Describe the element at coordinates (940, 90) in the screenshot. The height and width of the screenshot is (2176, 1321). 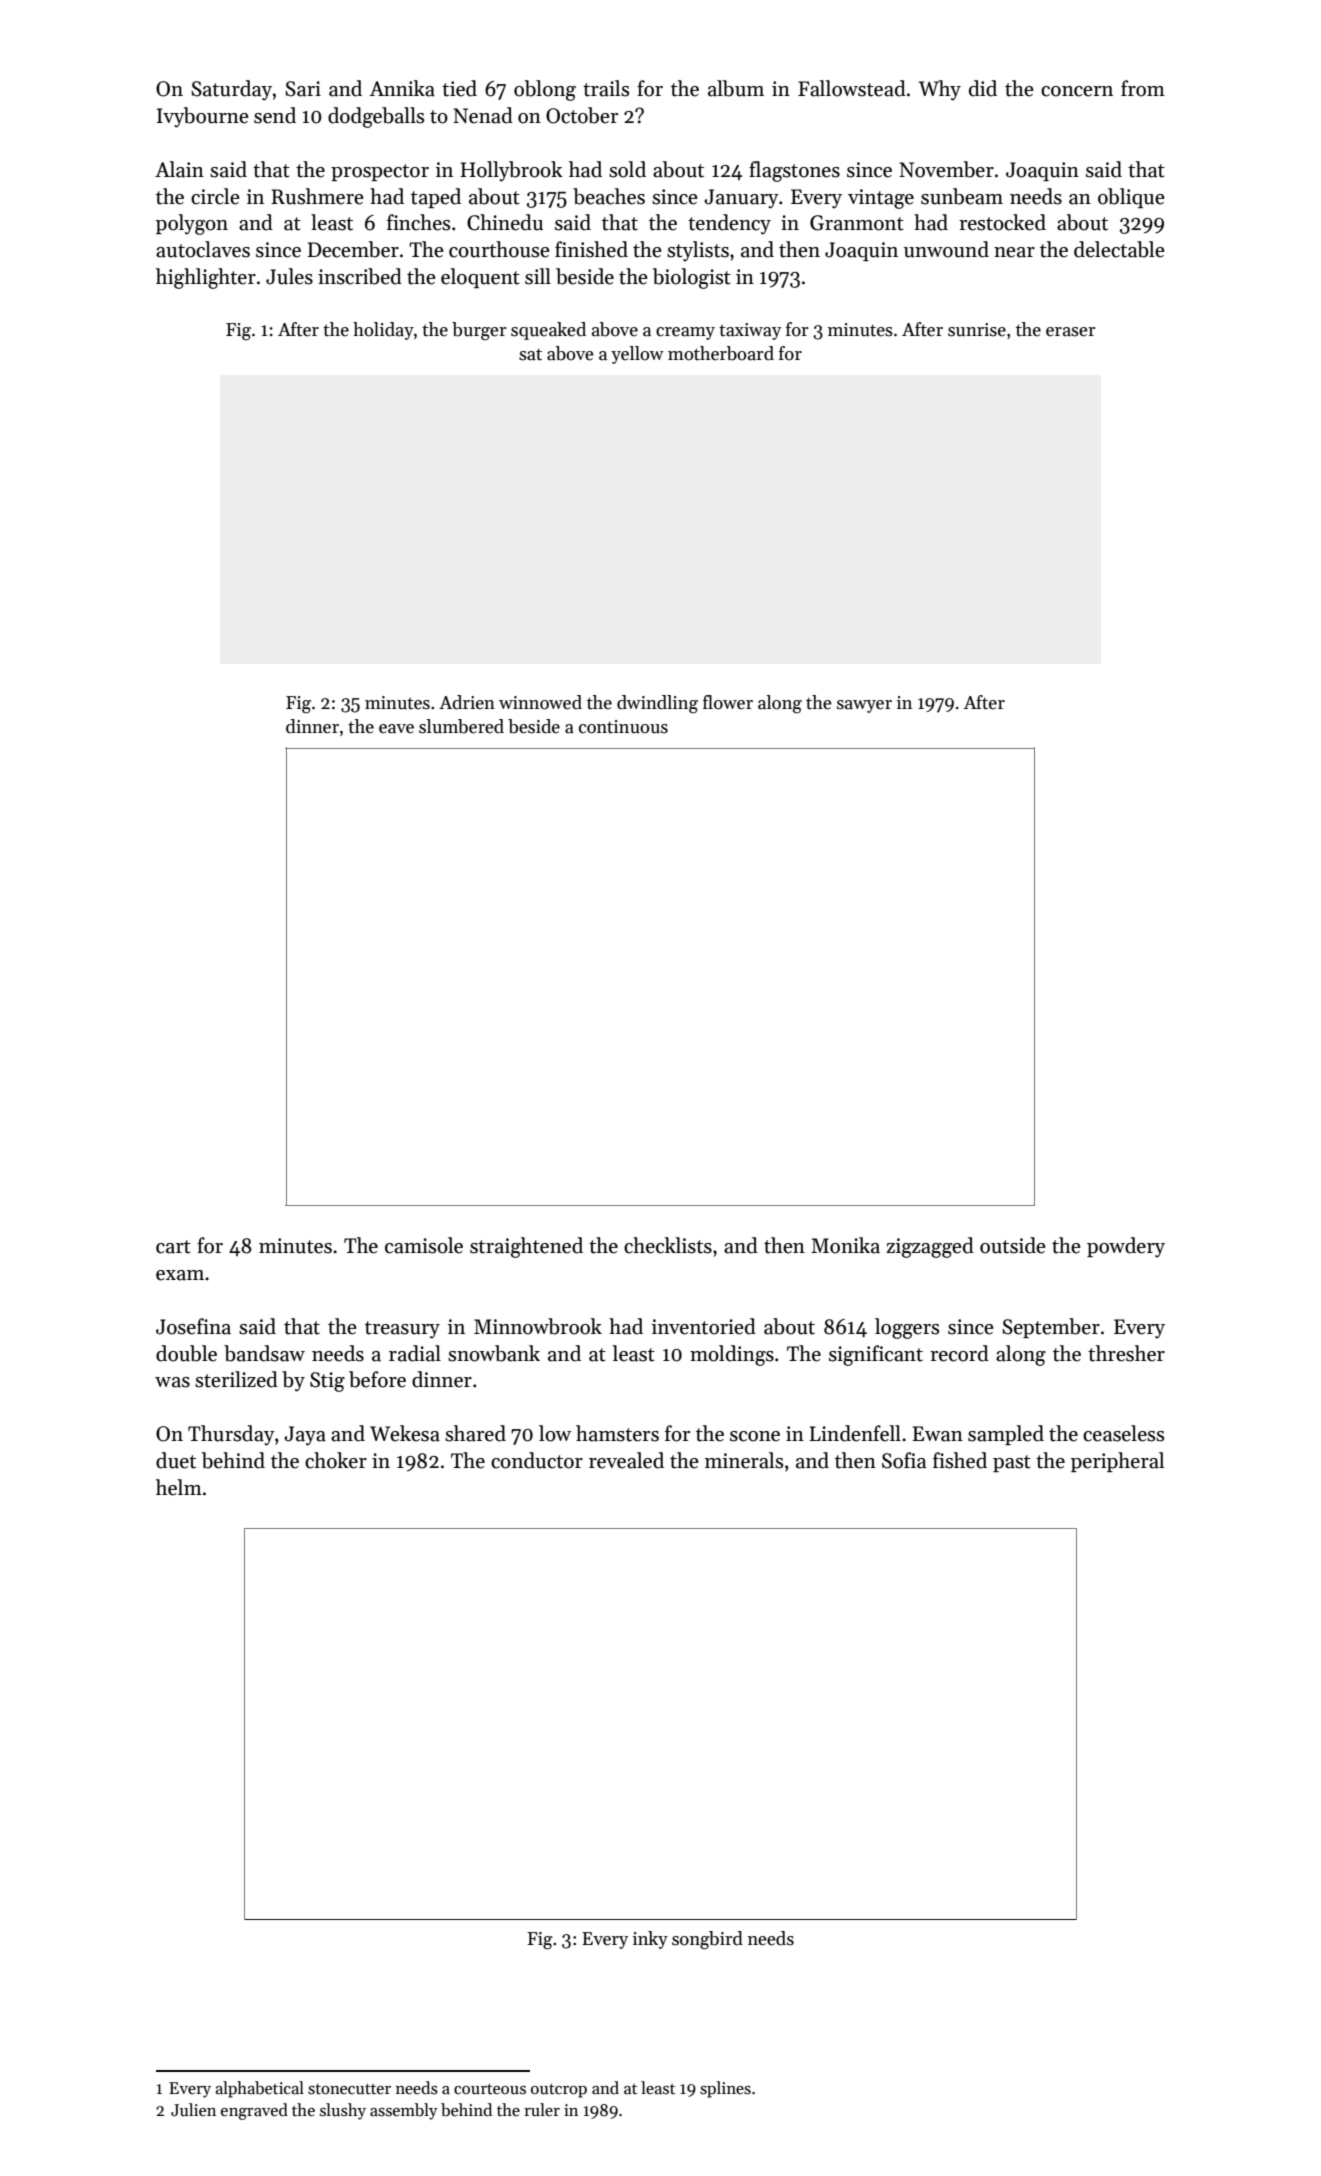
I see `Why` at that location.
